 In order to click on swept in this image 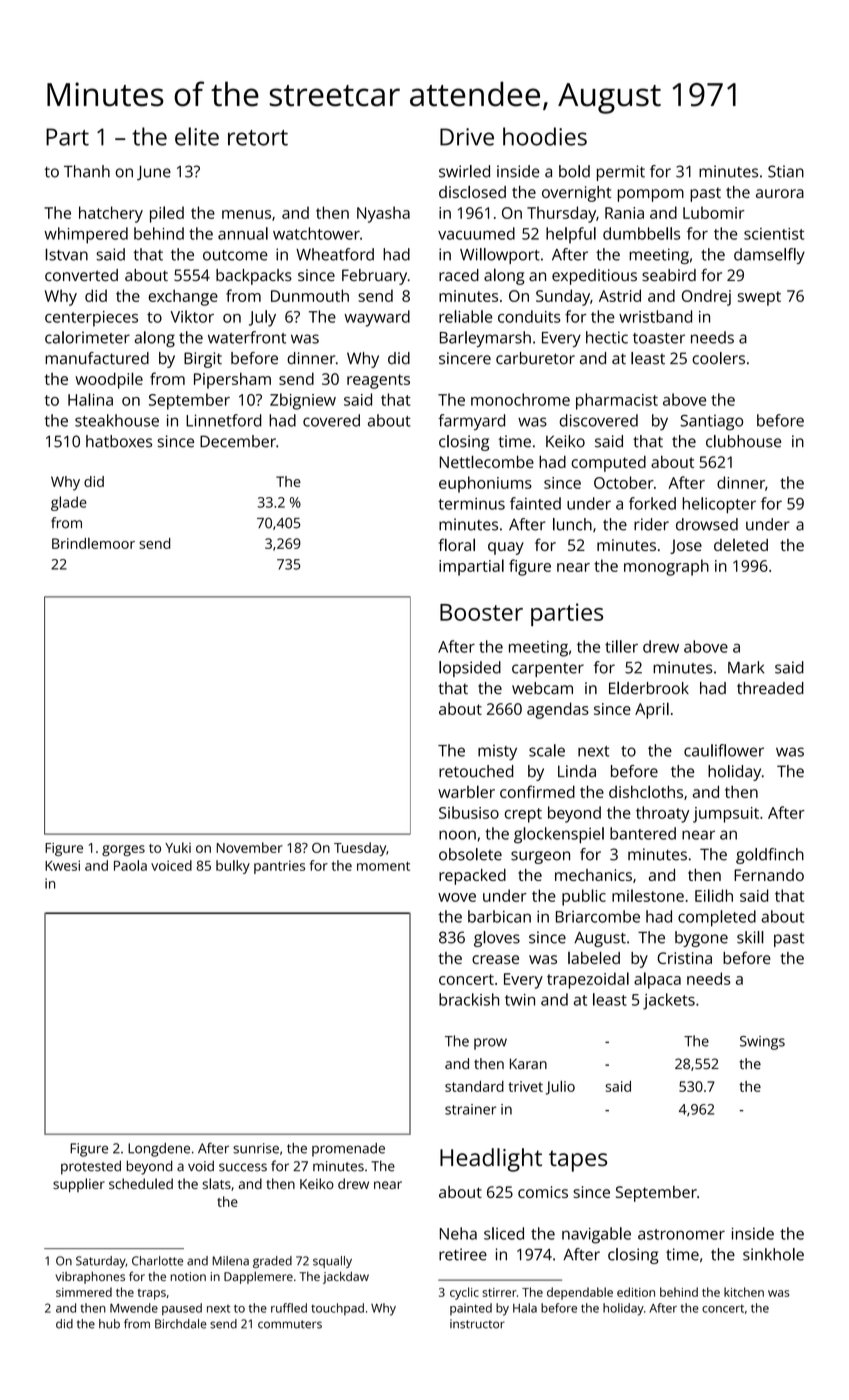, I will do `click(759, 298)`.
